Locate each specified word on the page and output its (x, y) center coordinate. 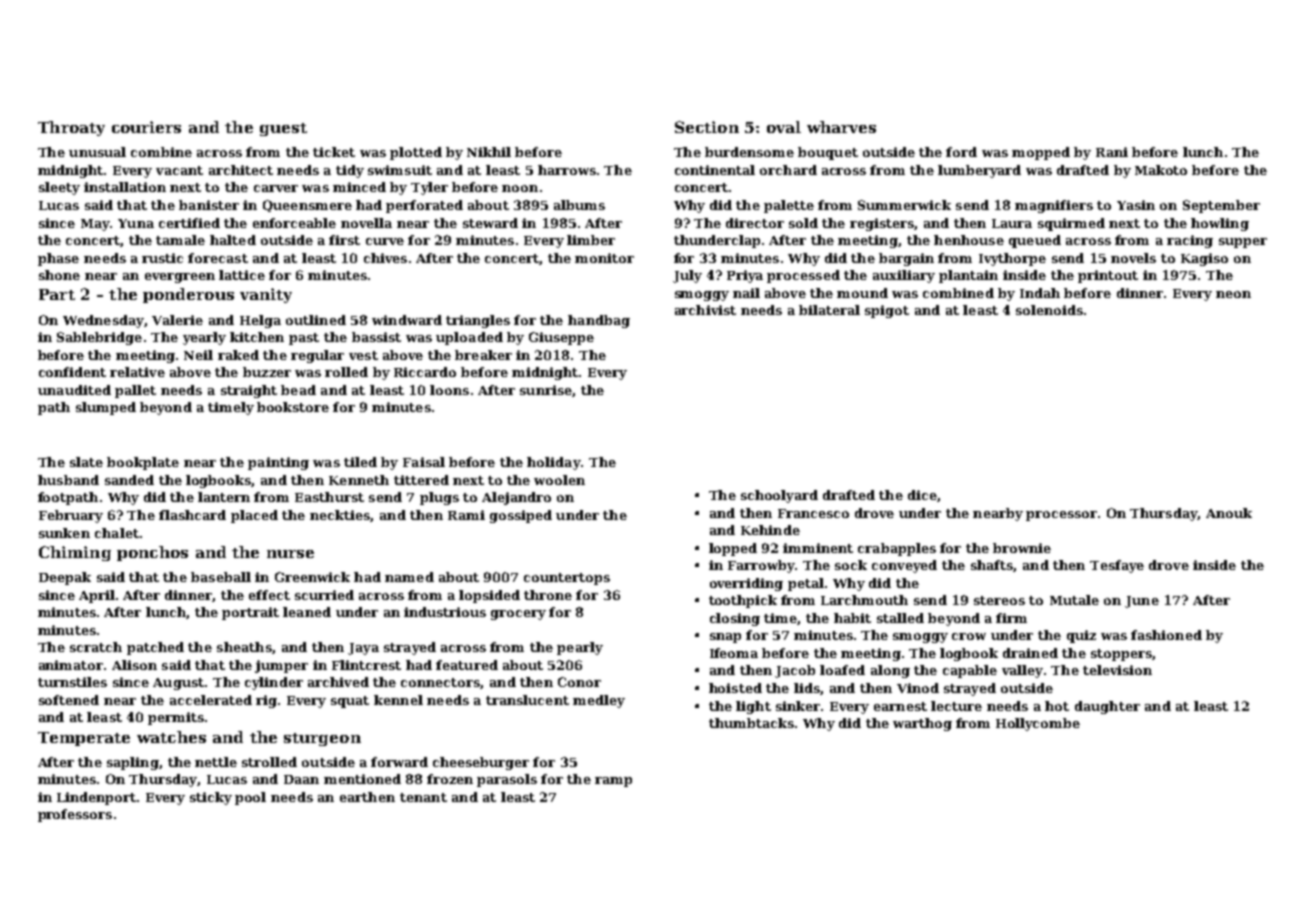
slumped (106, 408)
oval (784, 127)
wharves (841, 127)
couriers (146, 127)
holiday (554, 463)
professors (75, 815)
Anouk (1229, 513)
